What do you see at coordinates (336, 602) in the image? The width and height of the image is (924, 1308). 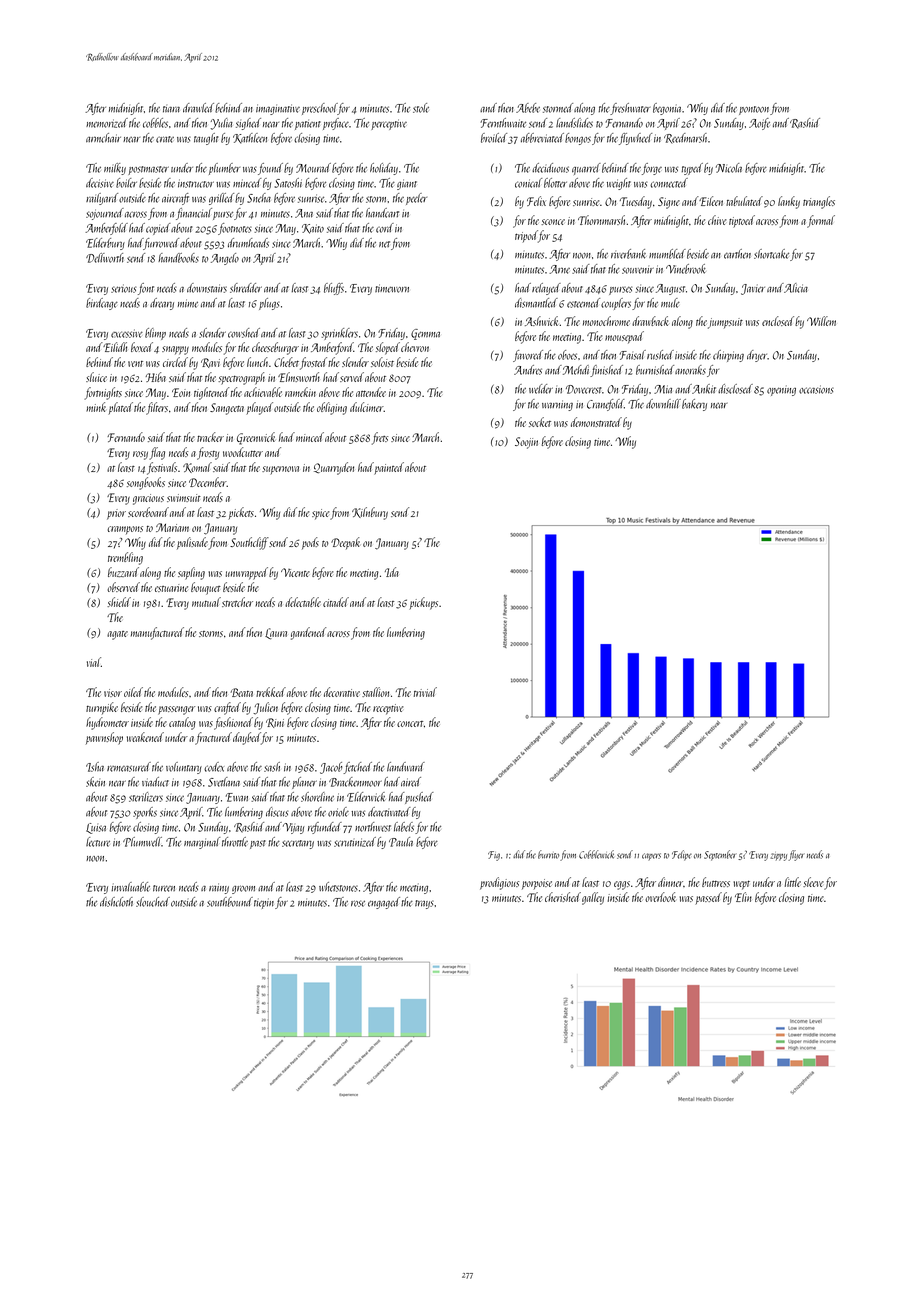 I see `citadel` at bounding box center [336, 602].
